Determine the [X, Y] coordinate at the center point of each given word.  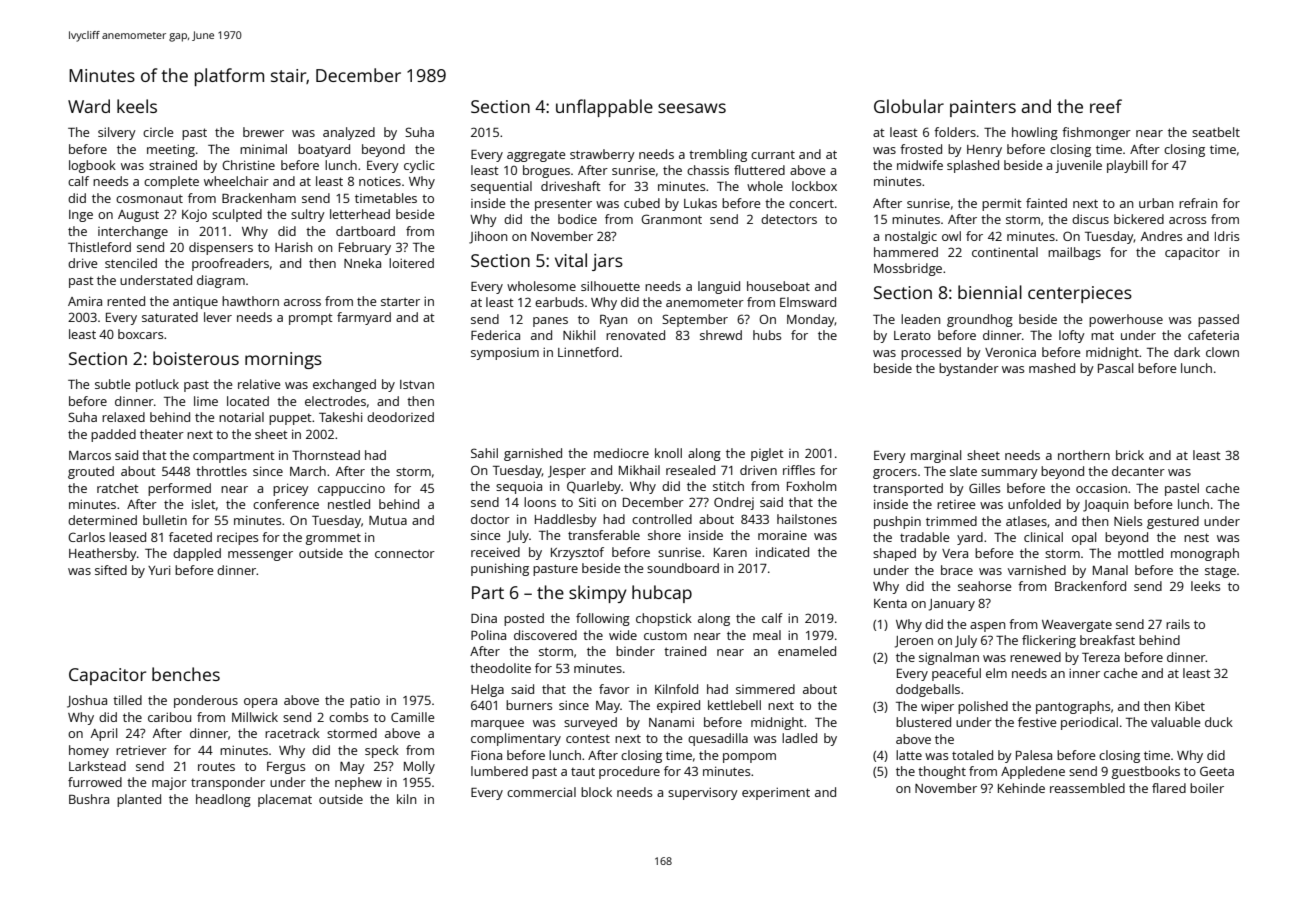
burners [529, 705]
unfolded [1034, 504]
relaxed [123, 417]
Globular [909, 106]
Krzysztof [577, 553]
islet [204, 504]
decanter [1138, 471]
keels [137, 106]
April [104, 734]
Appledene [1033, 772]
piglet [767, 454]
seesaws [692, 108]
